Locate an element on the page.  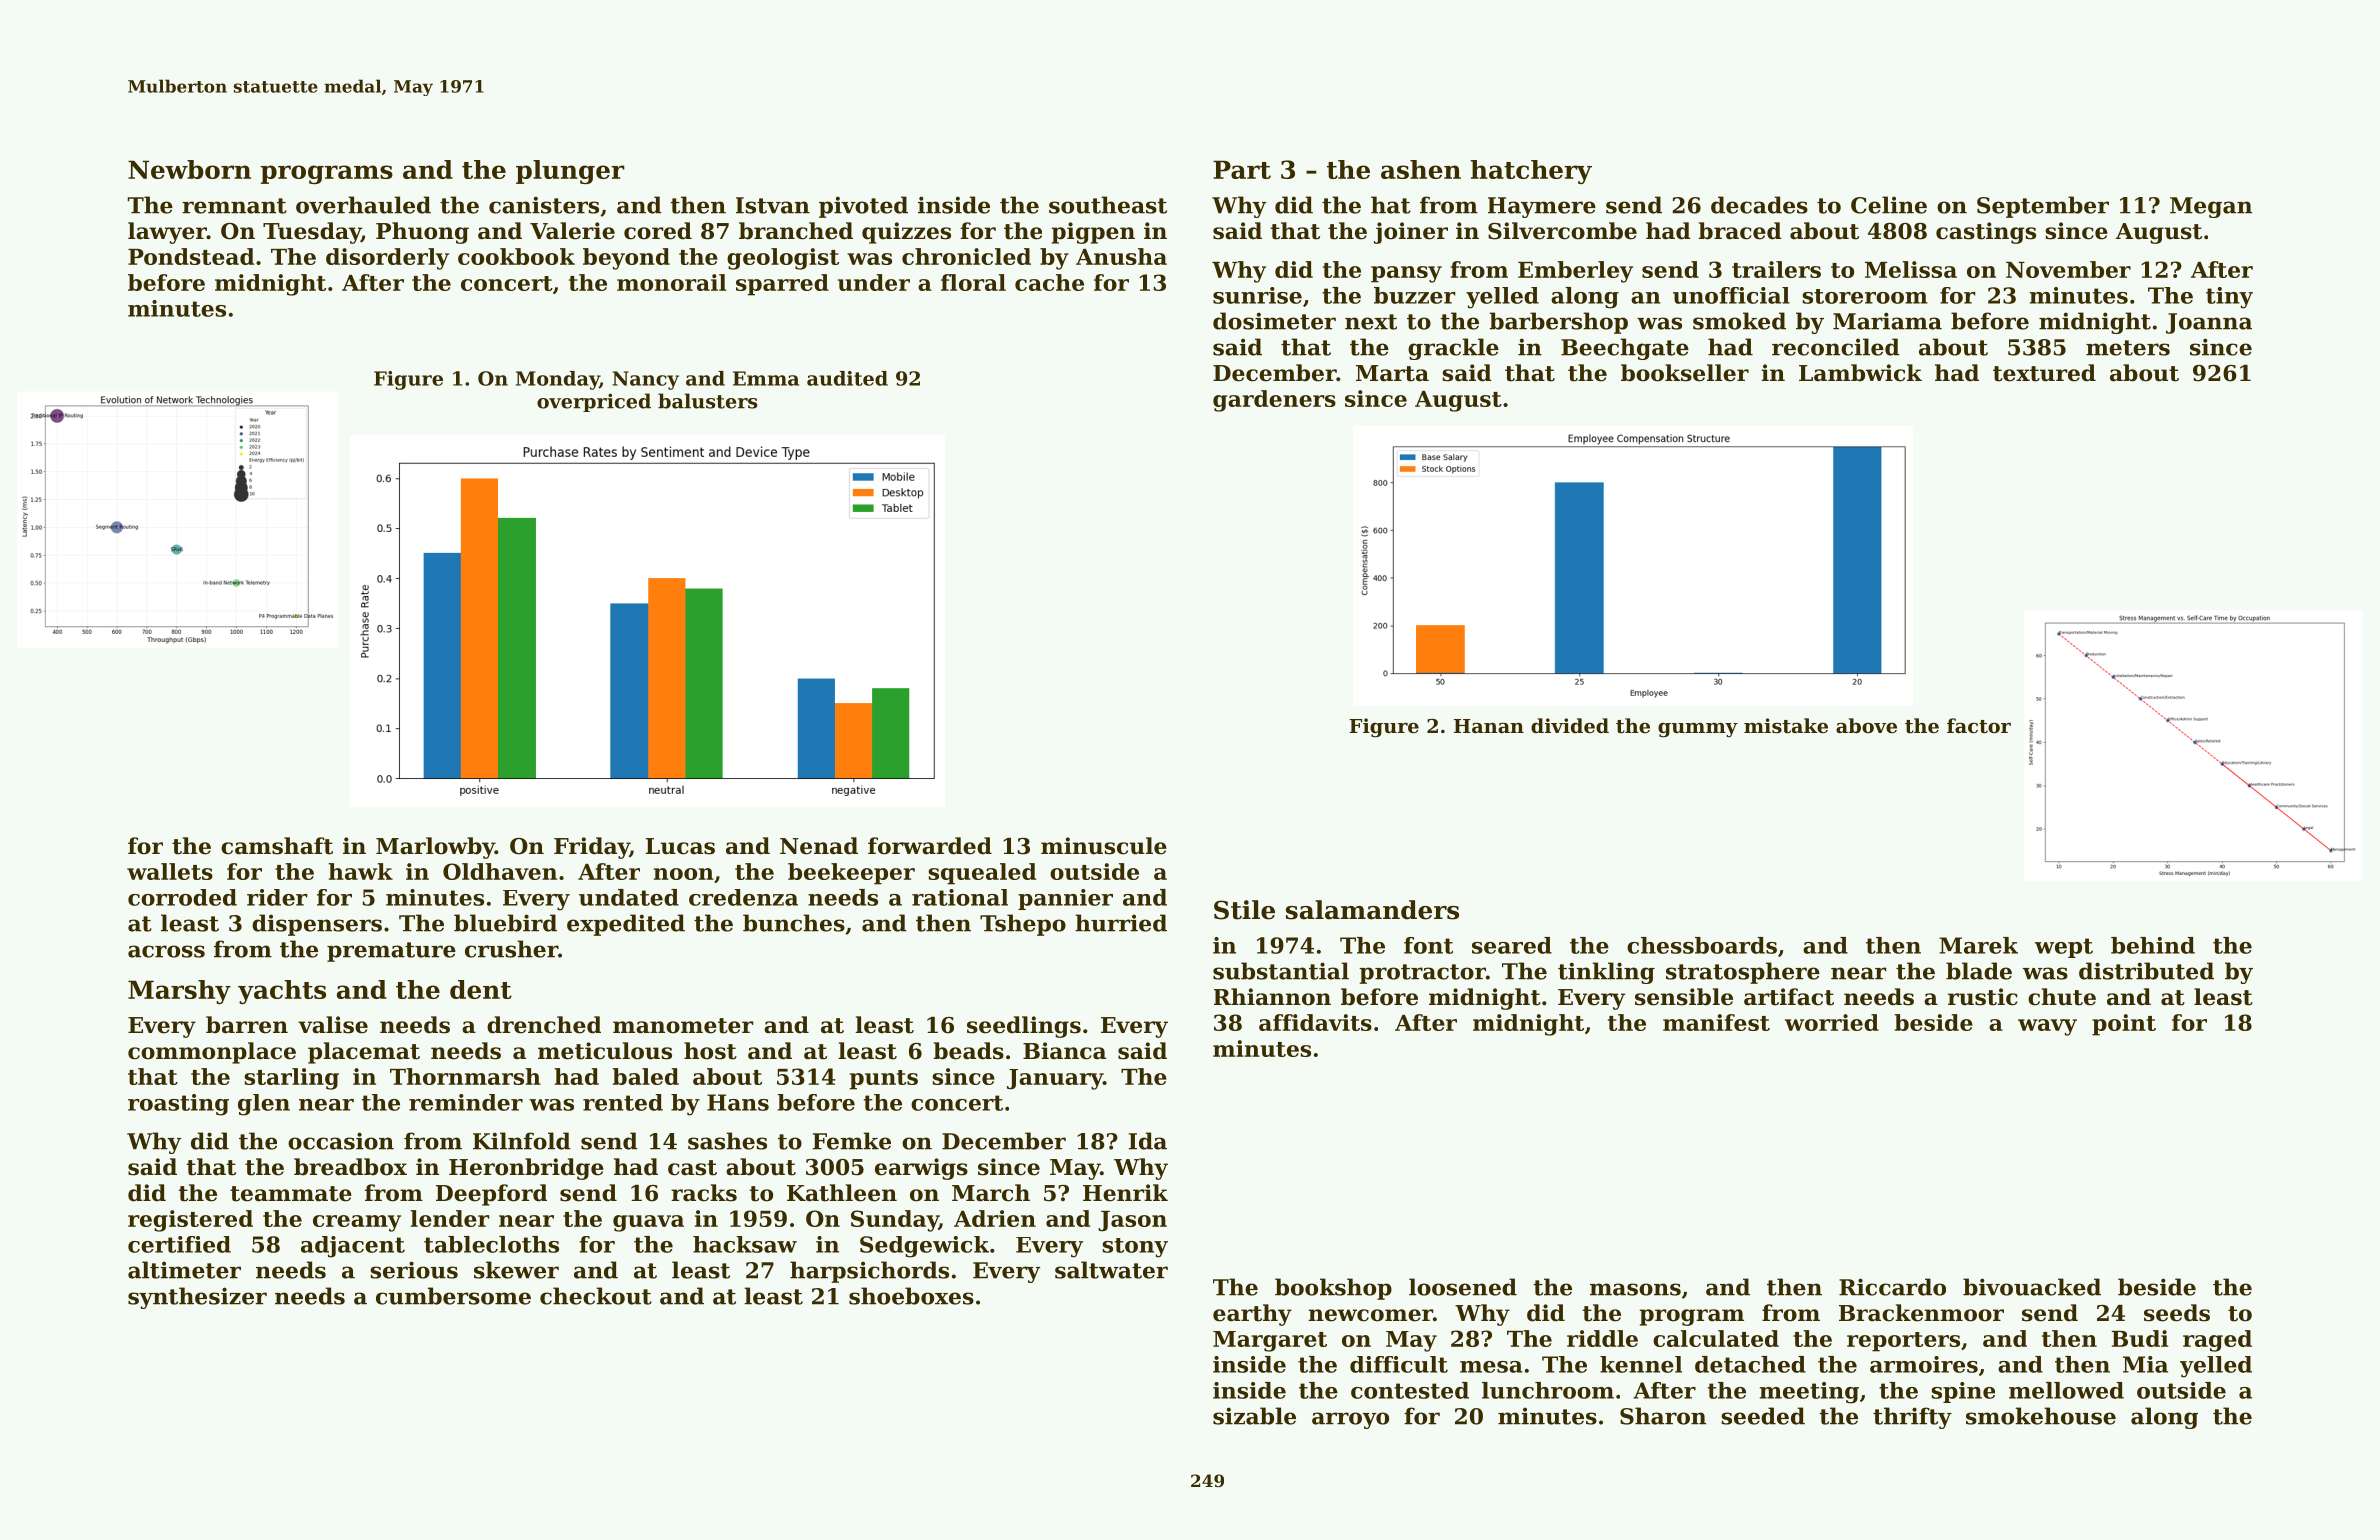
behind is located at coordinates (2153, 945).
